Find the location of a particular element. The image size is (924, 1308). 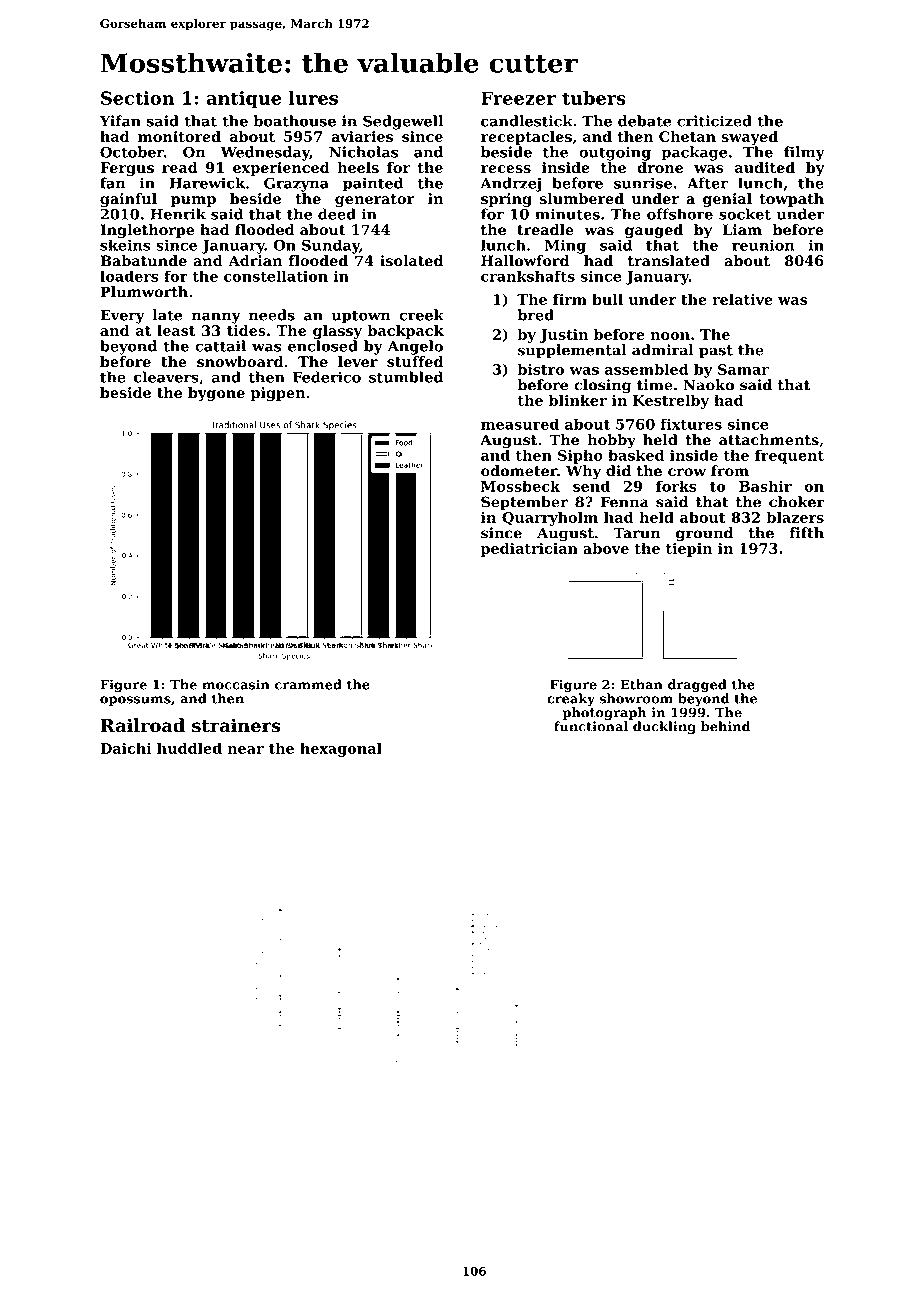

bygone is located at coordinates (216, 394).
